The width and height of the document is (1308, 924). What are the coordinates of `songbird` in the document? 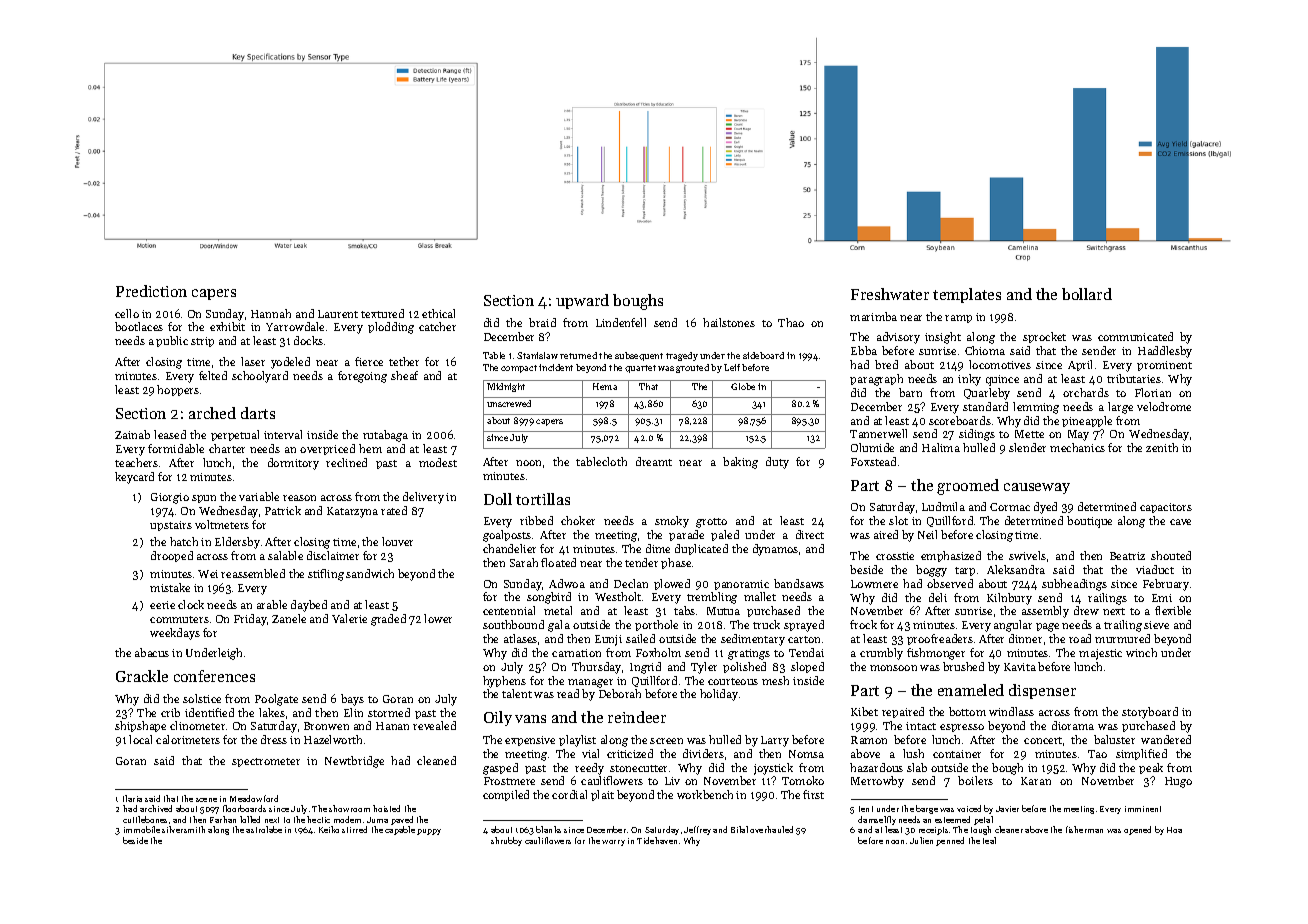 It's located at (549, 598).
